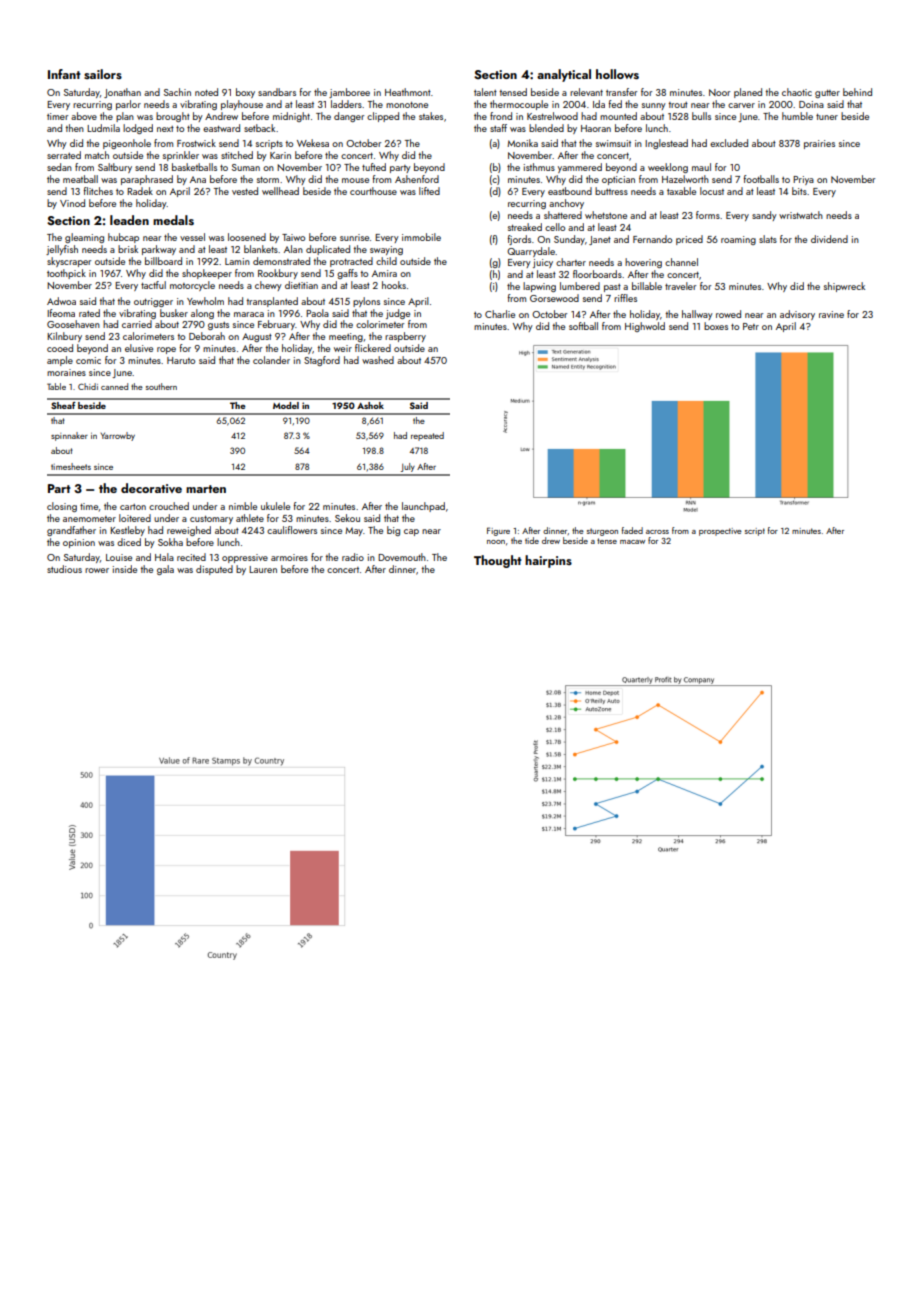  What do you see at coordinates (720, 532) in the page?
I see `prospective` at bounding box center [720, 532].
